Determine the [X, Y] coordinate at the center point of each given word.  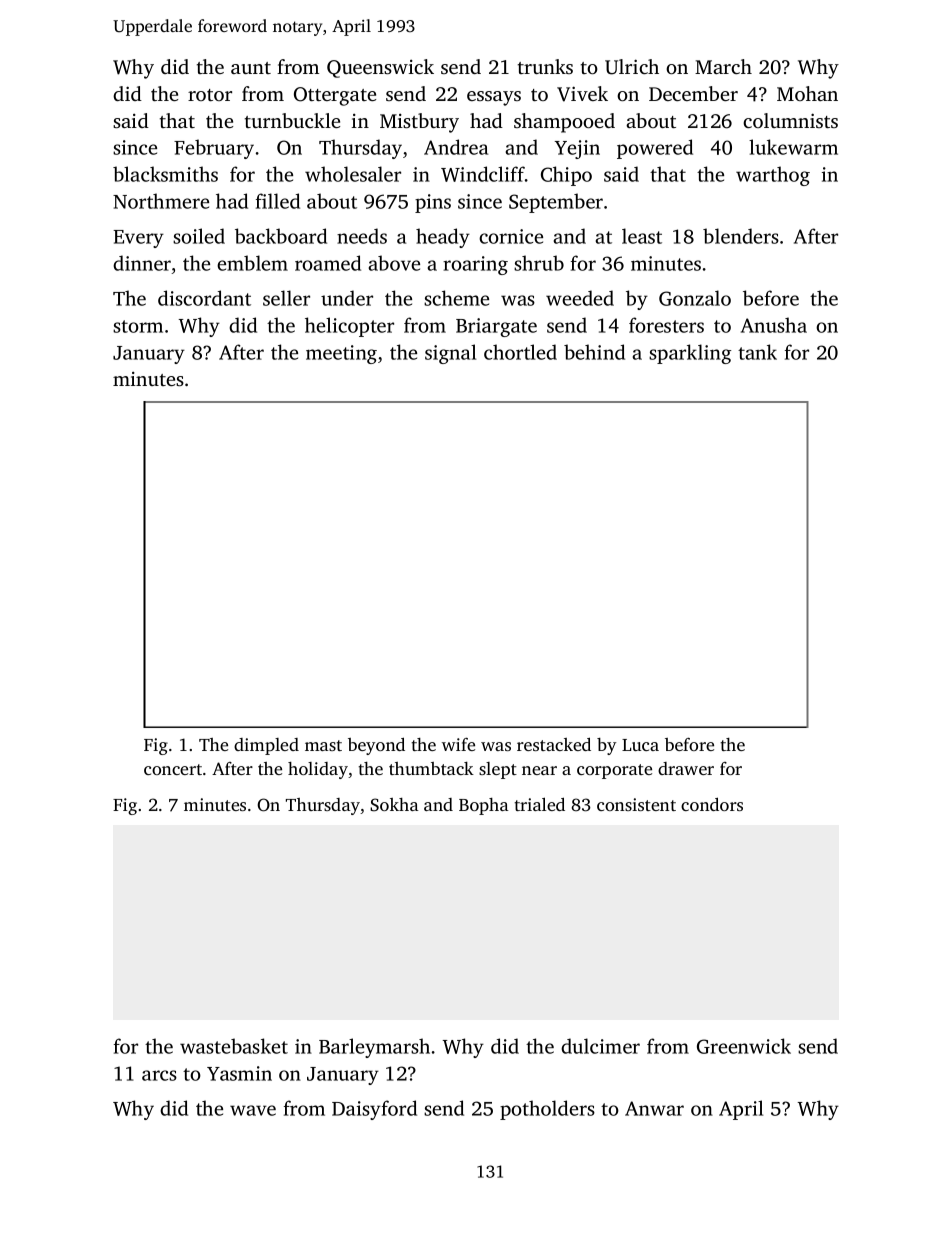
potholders [547, 1110]
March [723, 66]
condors [712, 804]
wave [253, 1110]
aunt [251, 68]
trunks [545, 66]
